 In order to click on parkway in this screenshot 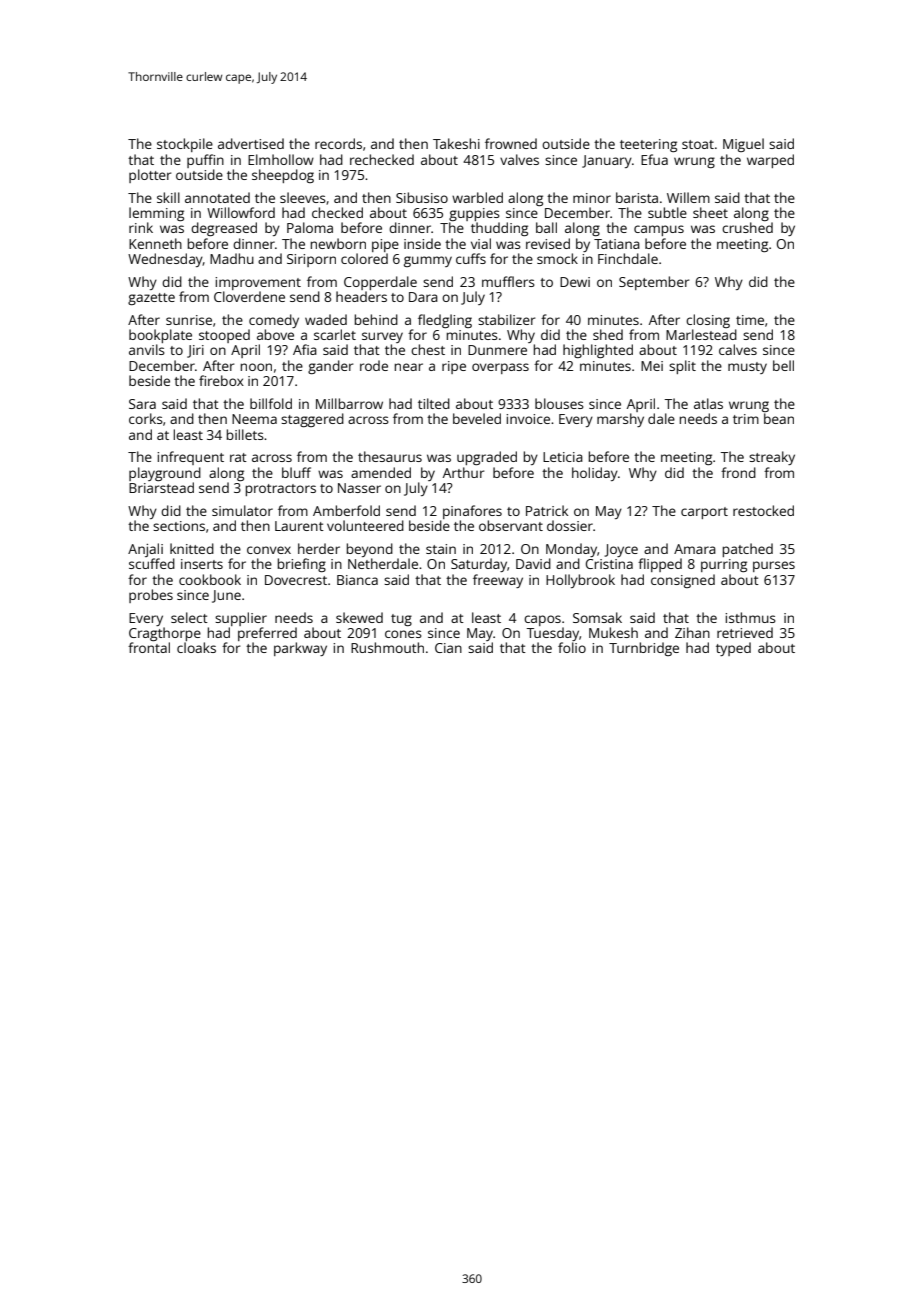, I will do `click(300, 649)`.
